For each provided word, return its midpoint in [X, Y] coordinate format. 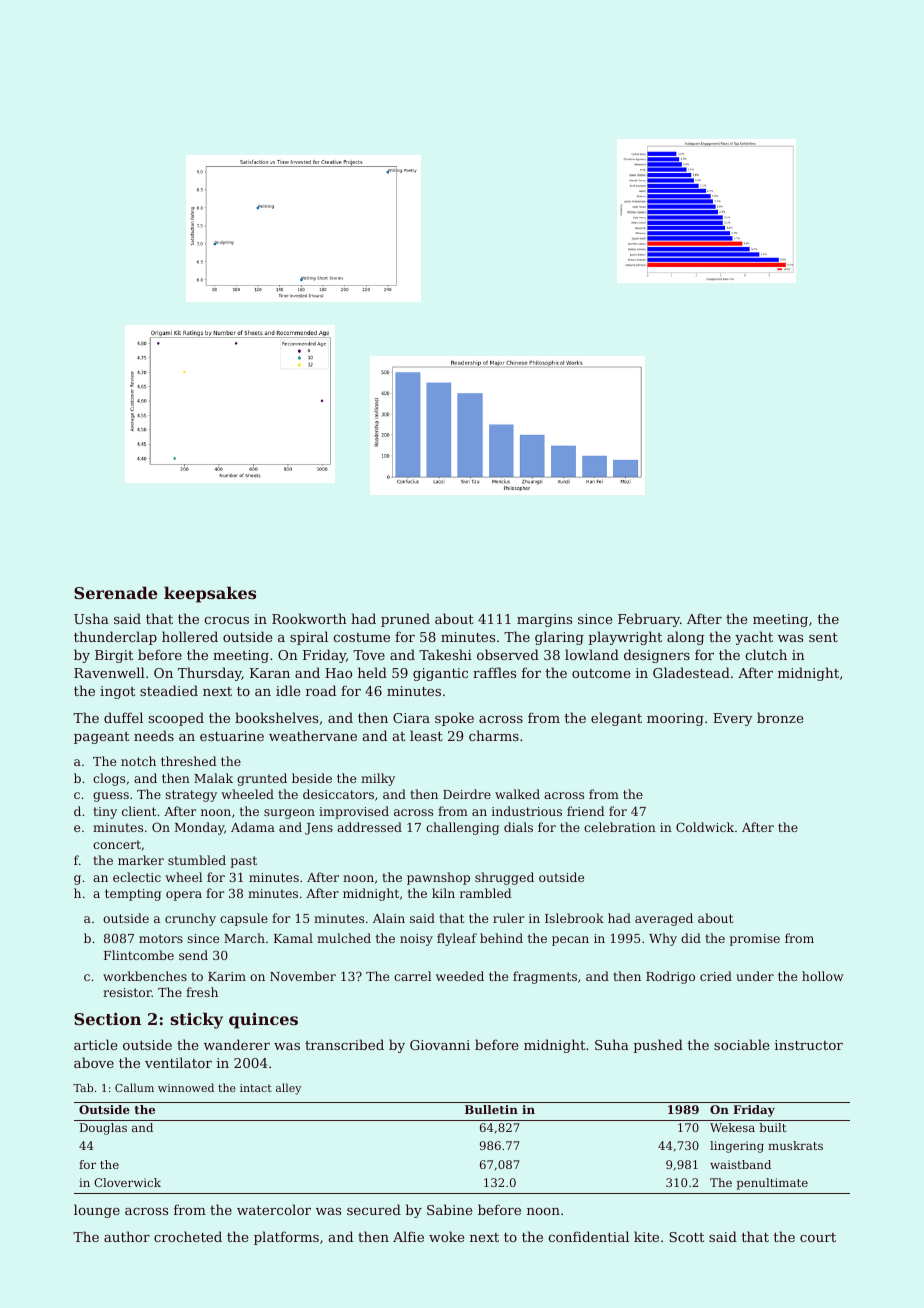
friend [585, 811]
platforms [286, 1238]
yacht [754, 638]
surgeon [289, 814]
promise [755, 940]
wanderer [237, 1044]
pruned [405, 620]
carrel [412, 976]
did [691, 938]
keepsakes [210, 594]
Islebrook [574, 918]
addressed [369, 827]
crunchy [190, 919]
